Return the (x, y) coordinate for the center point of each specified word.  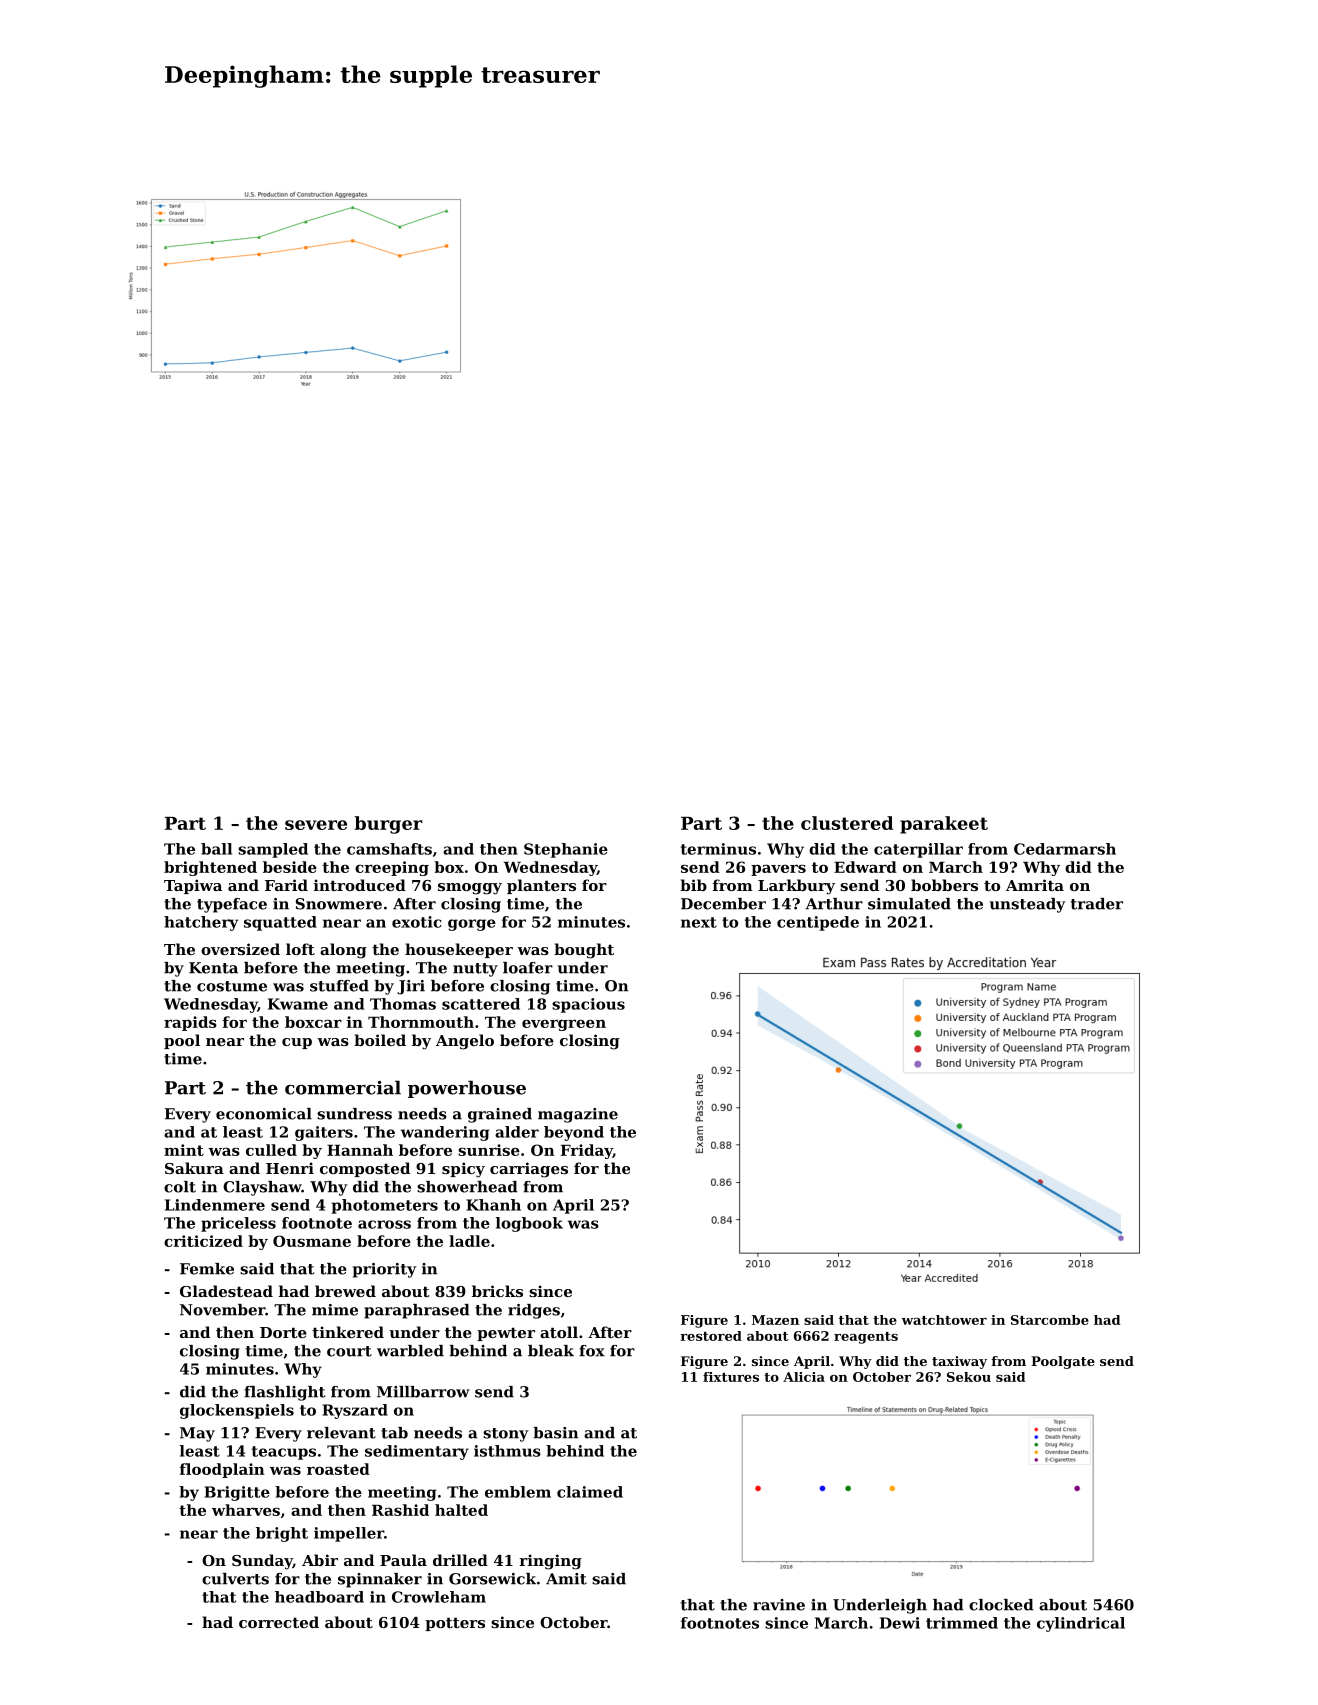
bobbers (944, 885)
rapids (190, 1023)
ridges (534, 1311)
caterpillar (918, 850)
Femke (207, 1269)
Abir (320, 1560)
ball (216, 849)
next (699, 922)
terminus (718, 849)
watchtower (944, 1320)
